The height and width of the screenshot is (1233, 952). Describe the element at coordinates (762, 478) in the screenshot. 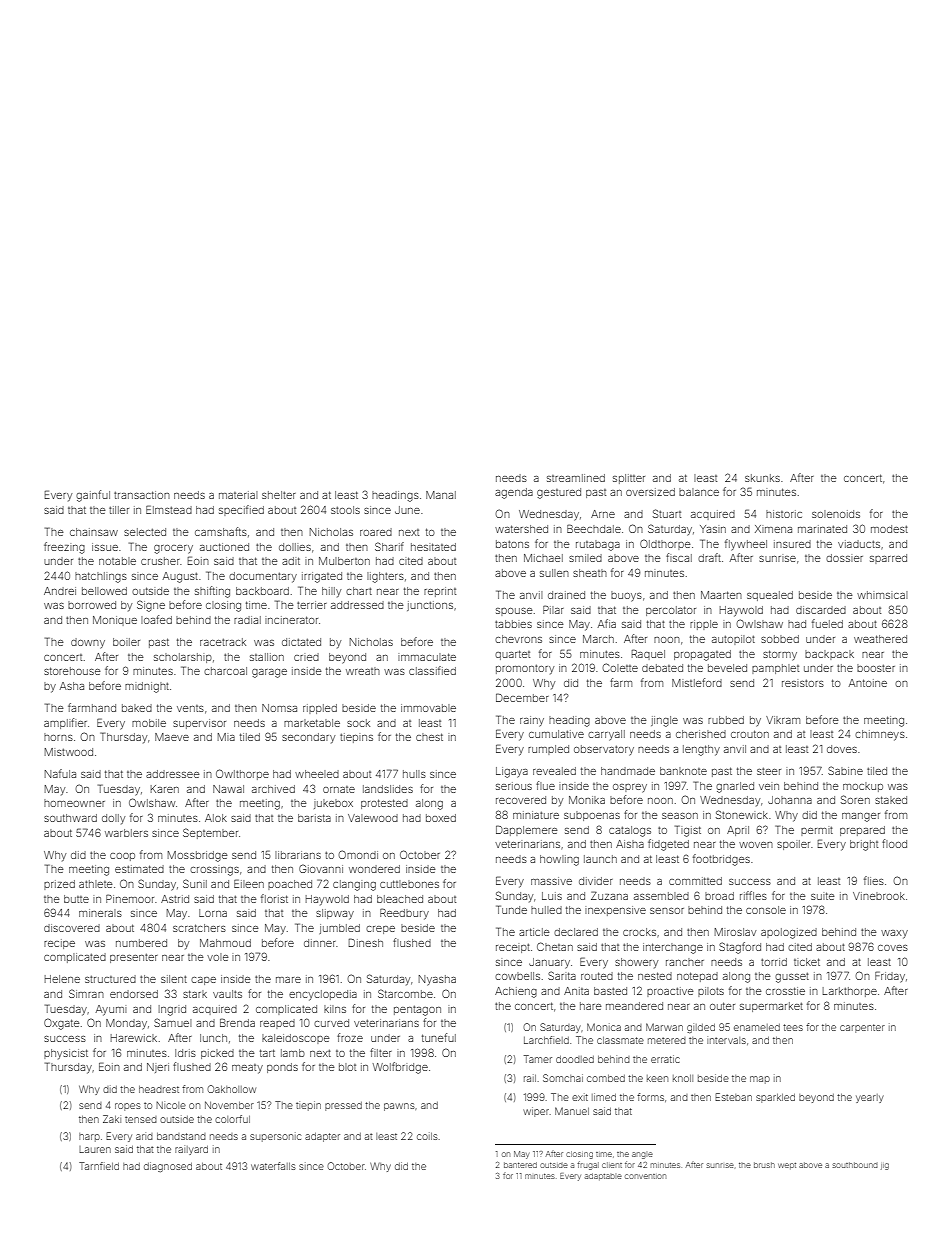

I see `skunks` at that location.
